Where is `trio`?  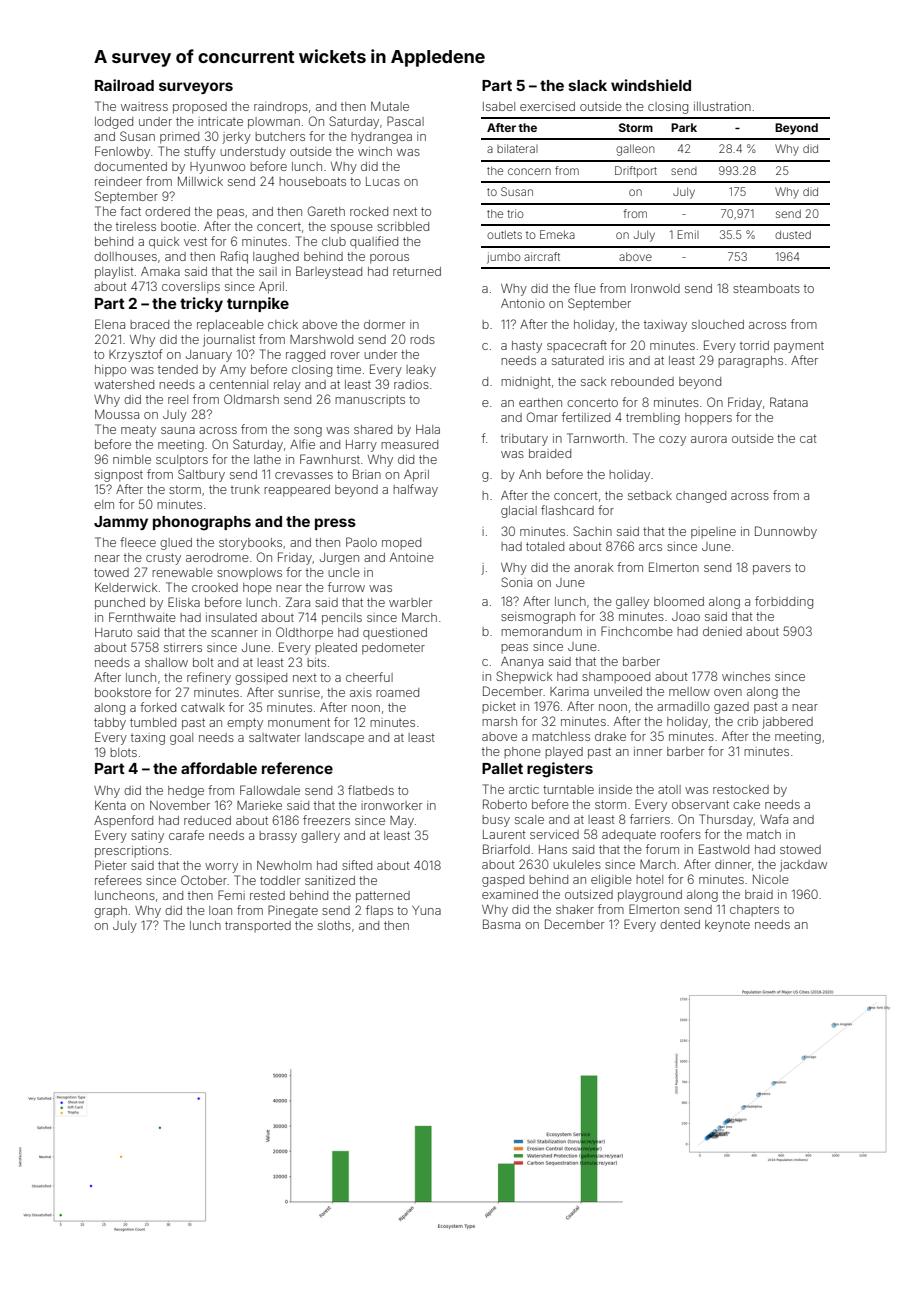
trio is located at coordinates (515, 213).
